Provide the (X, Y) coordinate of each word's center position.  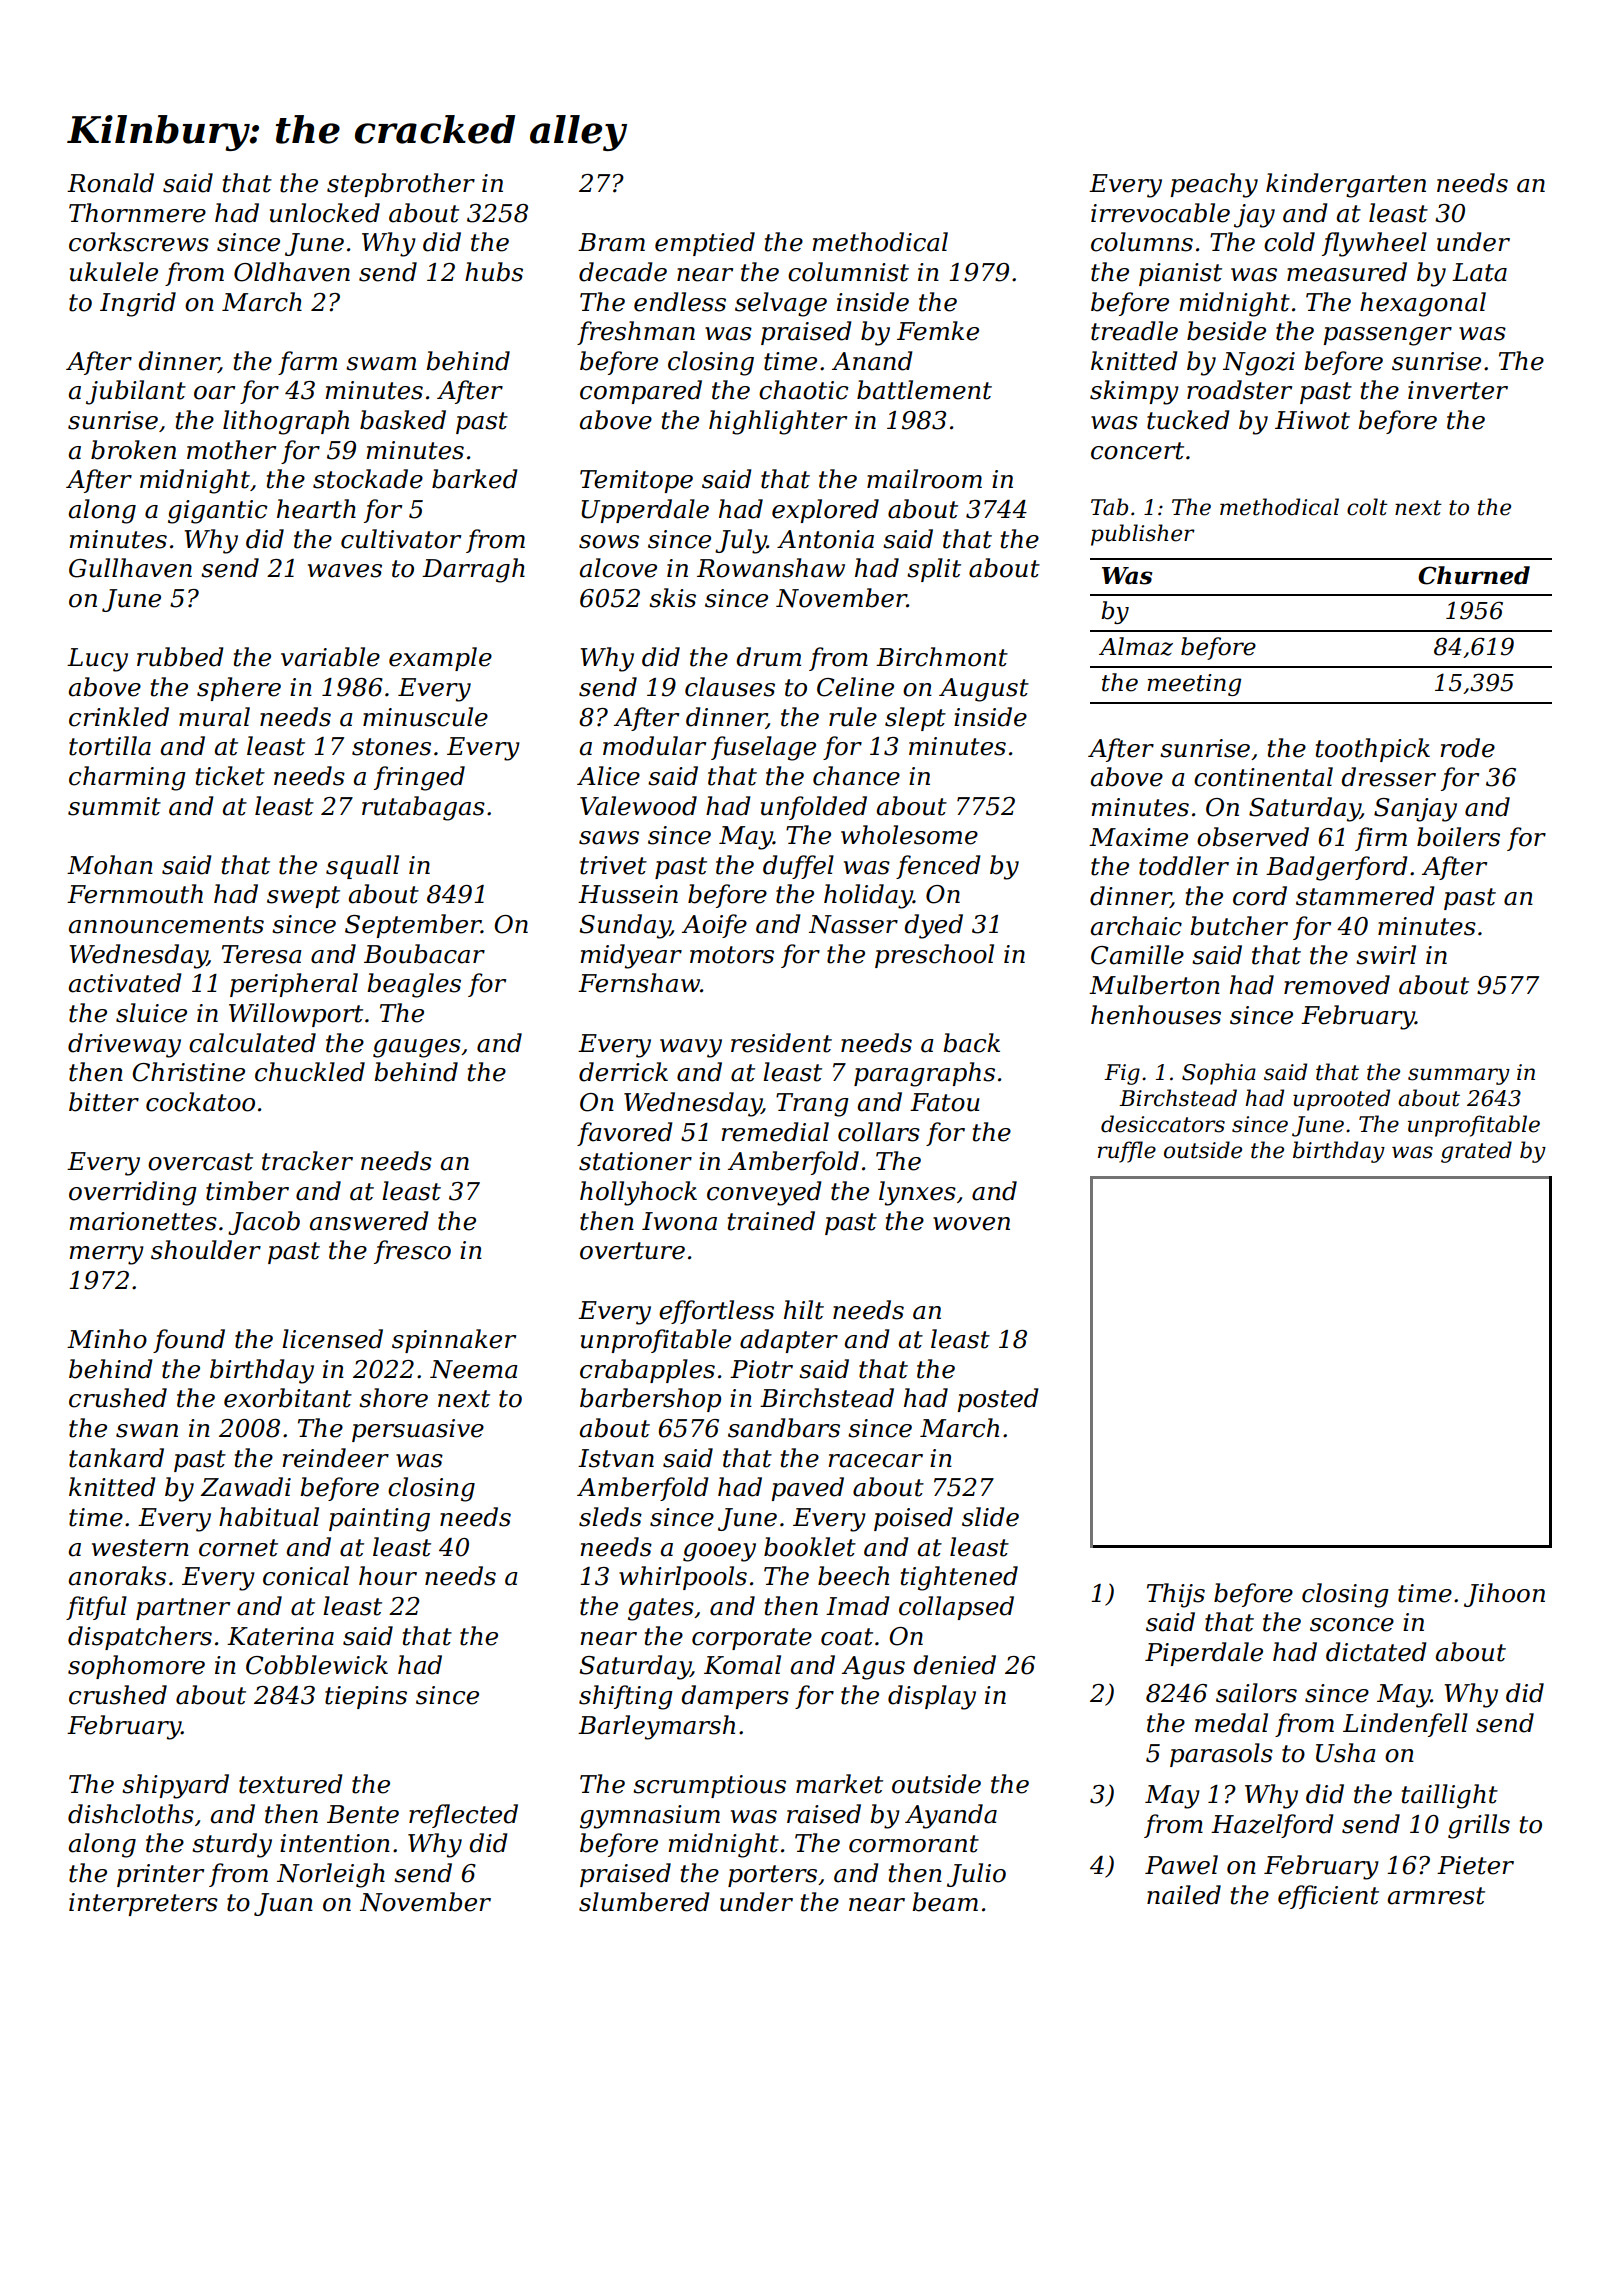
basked (403, 420)
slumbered (644, 1902)
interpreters (143, 1904)
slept (915, 719)
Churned (1474, 575)
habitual (269, 1517)
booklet (810, 1547)
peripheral (294, 985)
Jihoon (1504, 1595)
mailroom (924, 479)
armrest (1436, 1896)
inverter (1458, 390)
